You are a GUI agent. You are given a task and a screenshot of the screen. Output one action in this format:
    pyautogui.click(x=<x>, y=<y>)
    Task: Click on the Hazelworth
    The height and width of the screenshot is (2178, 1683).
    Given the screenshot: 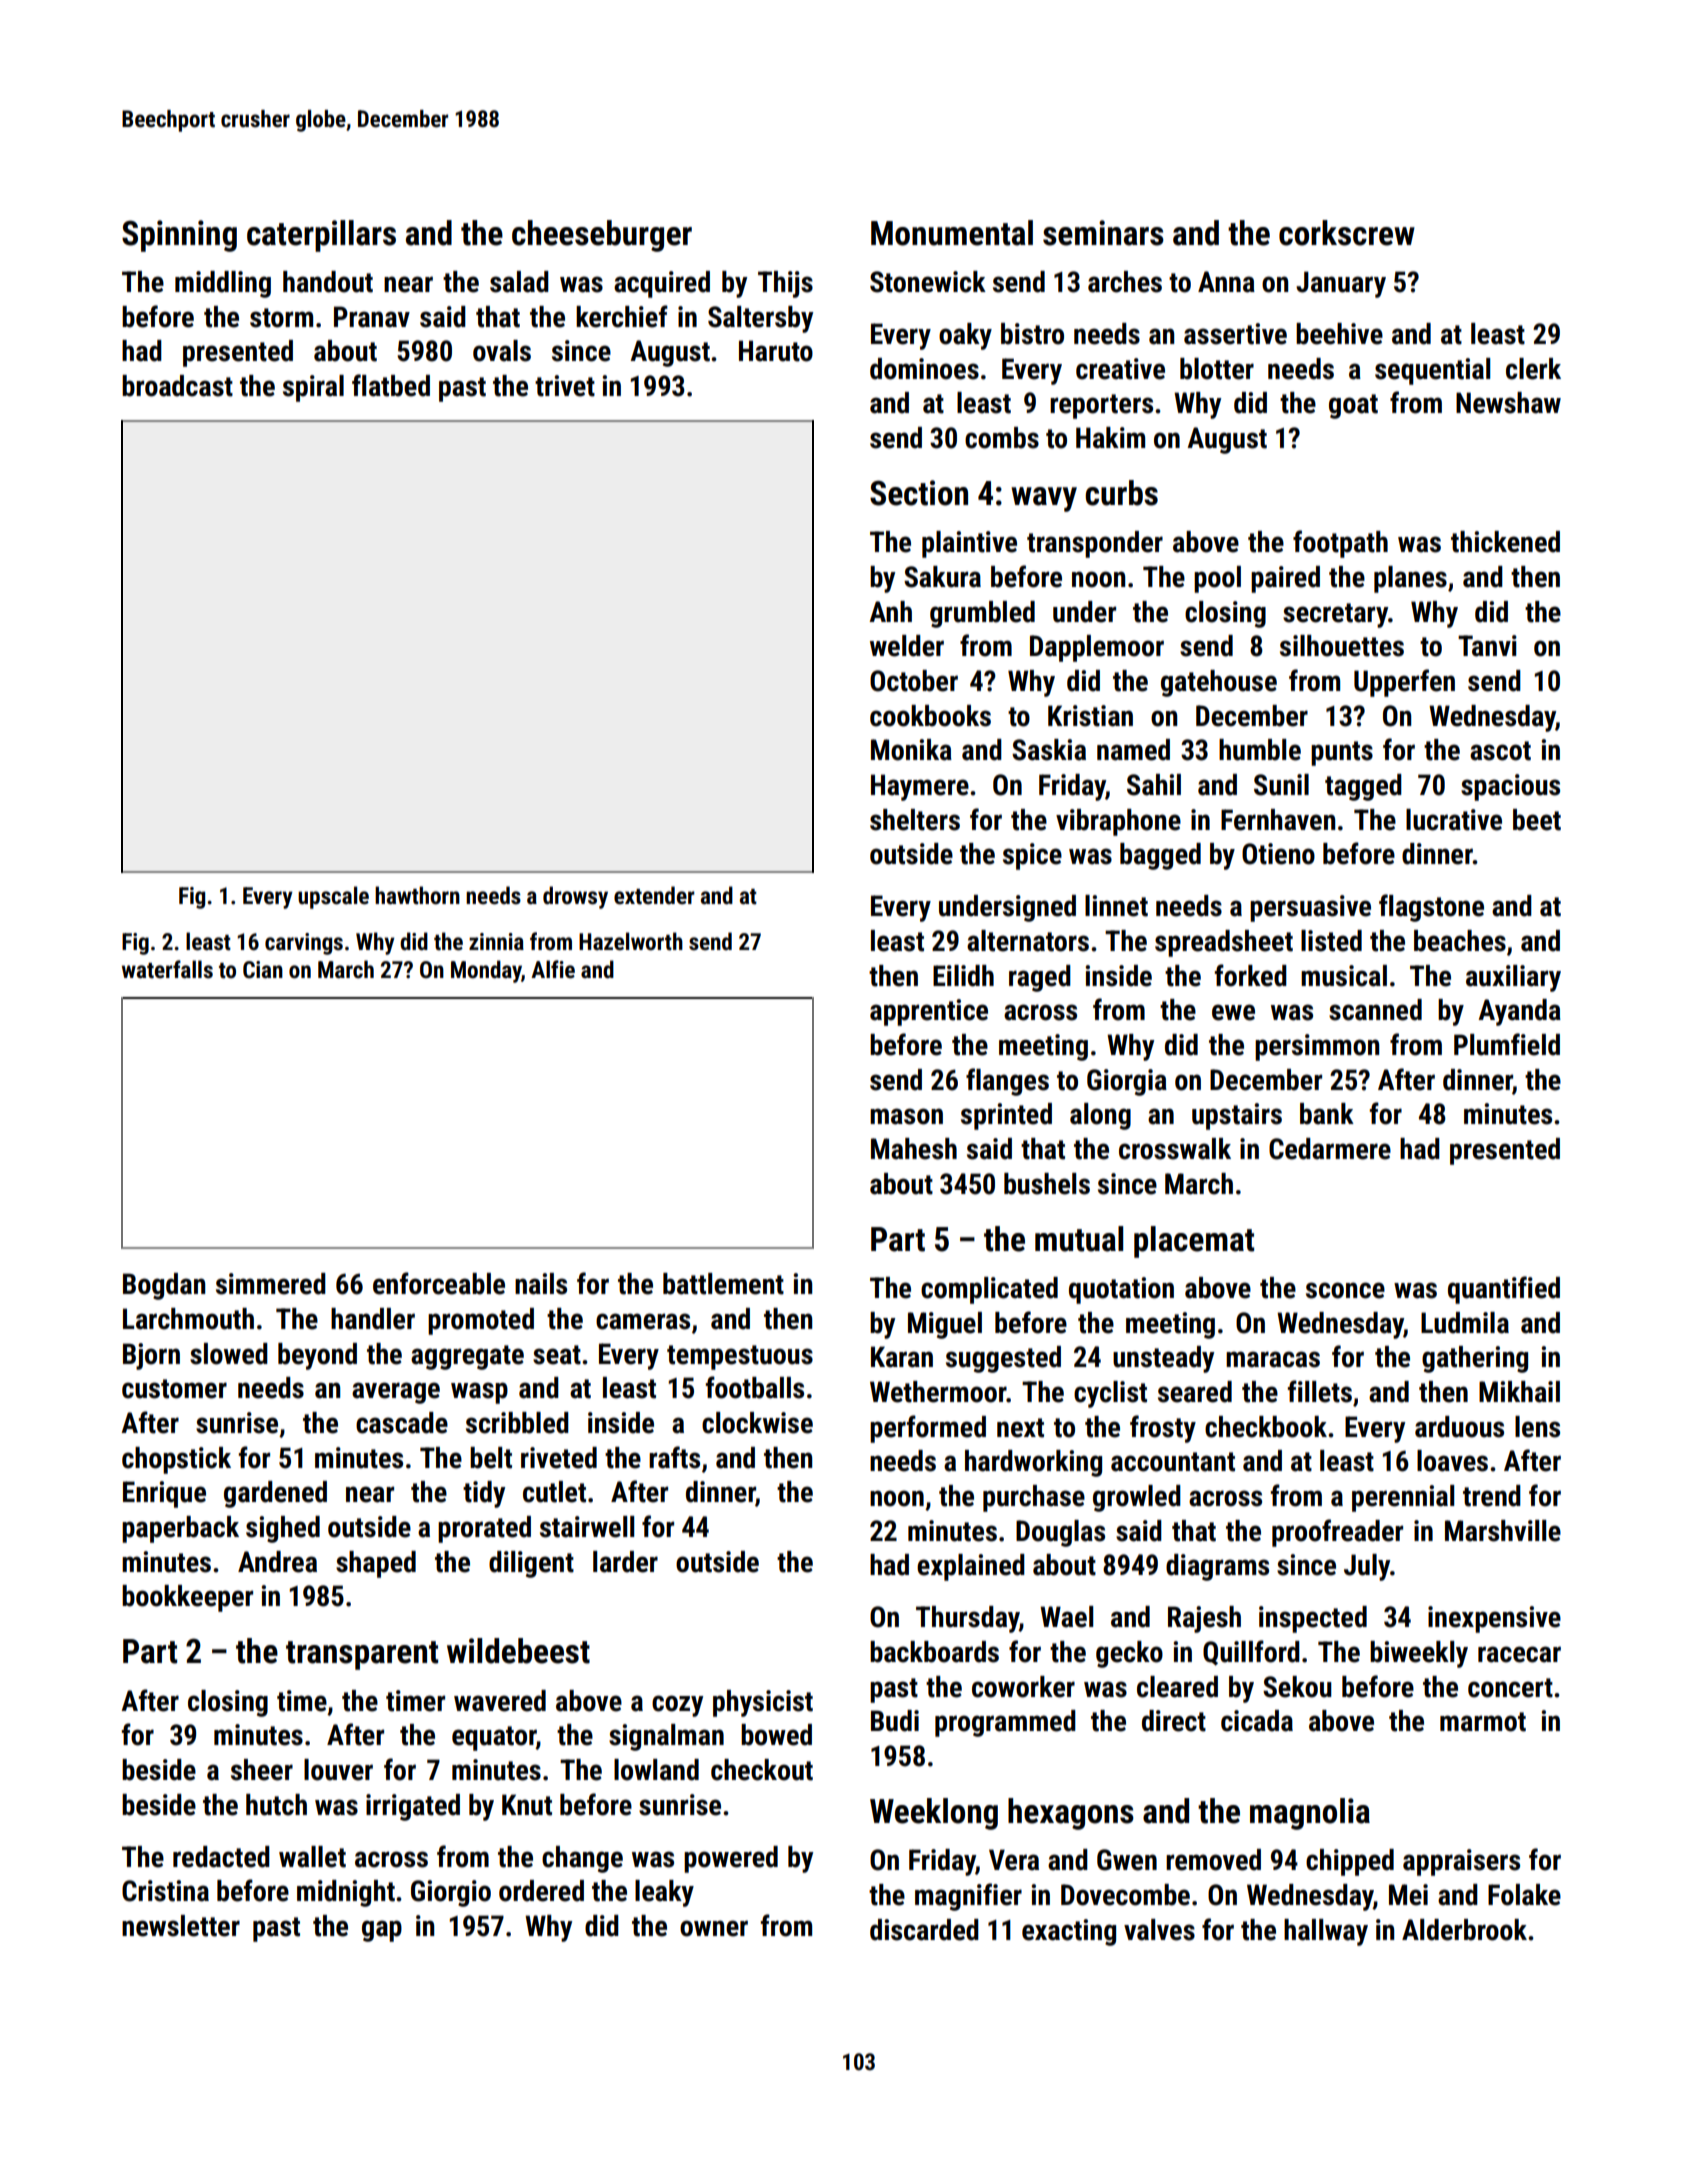 What is the action you would take?
    pyautogui.click(x=631, y=941)
